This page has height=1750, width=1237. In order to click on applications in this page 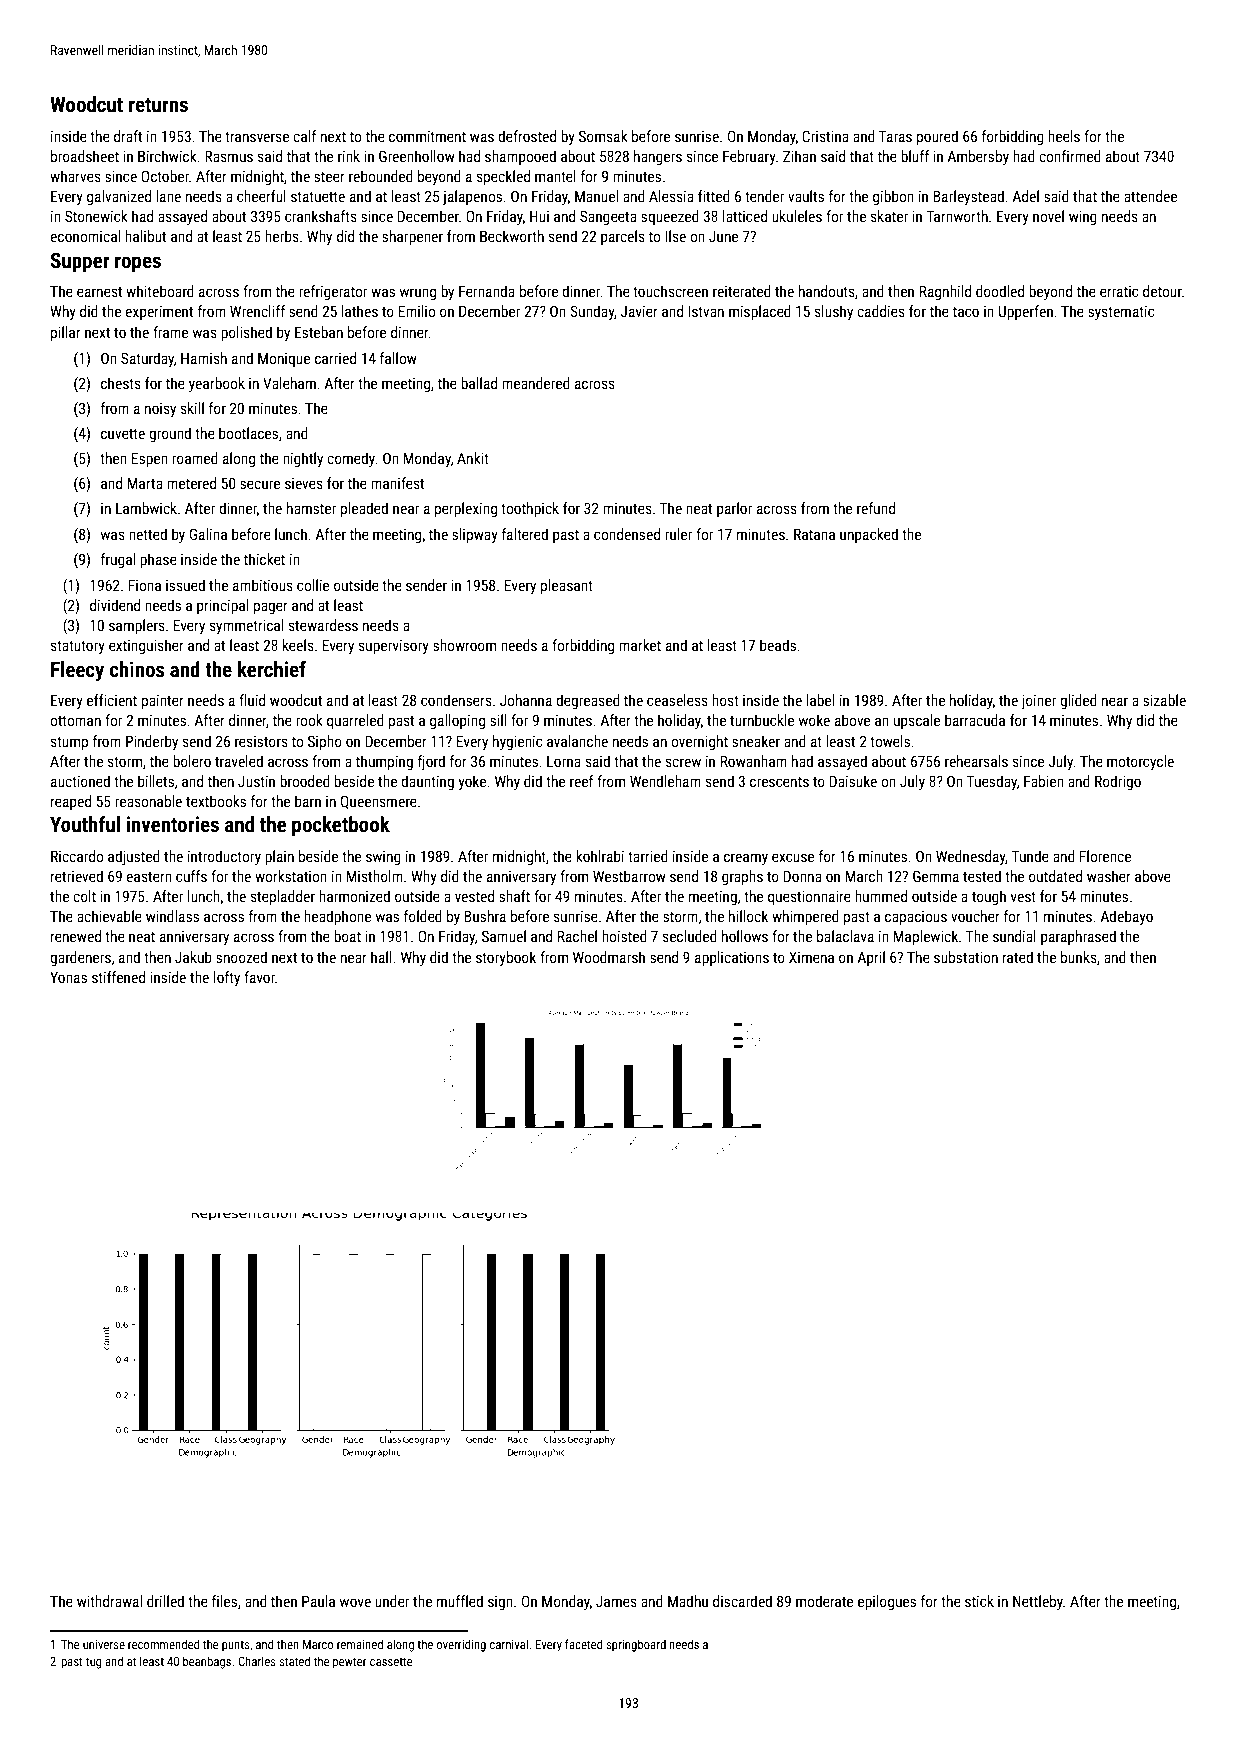, I will do `click(732, 958)`.
